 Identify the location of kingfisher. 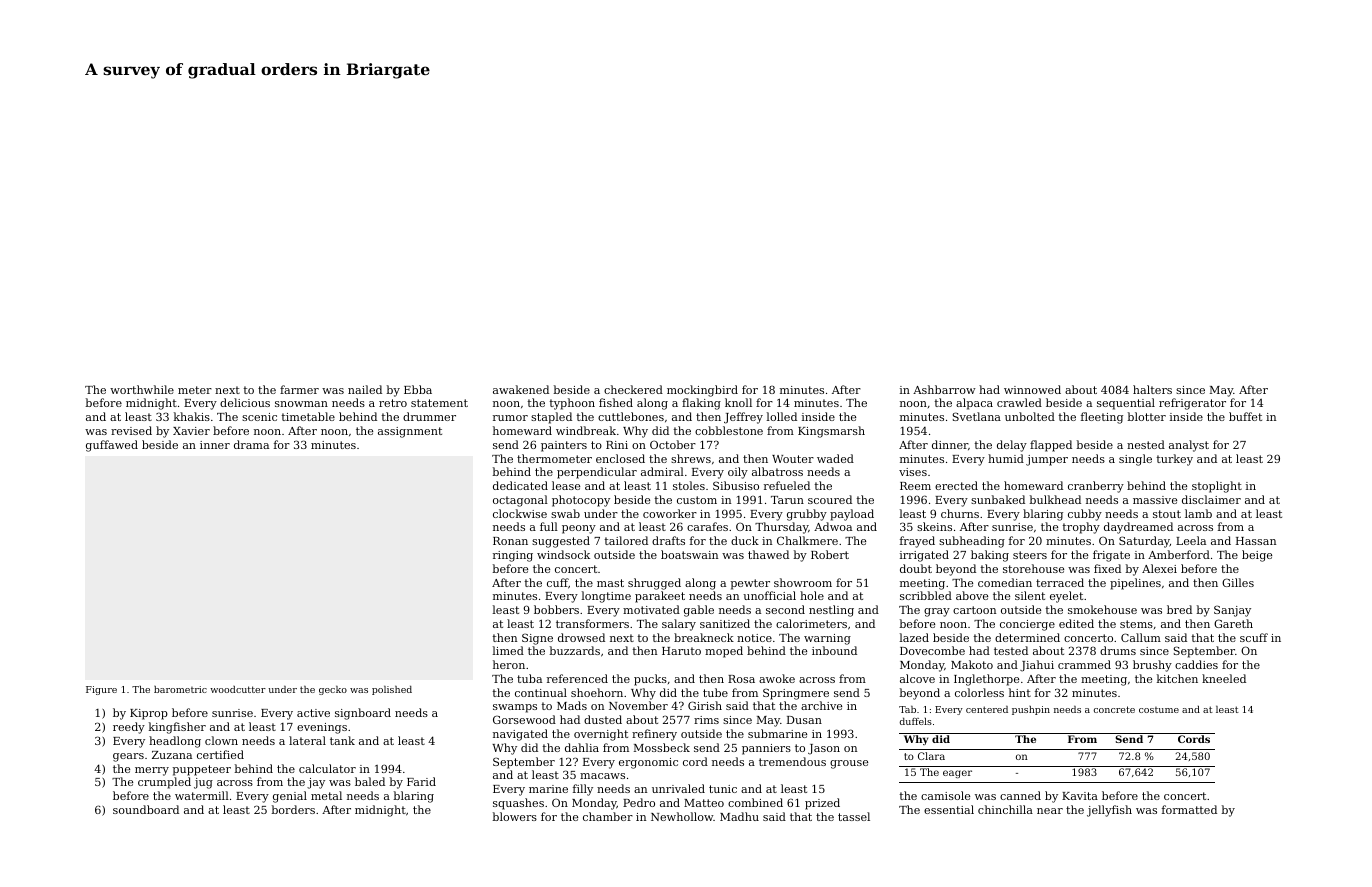
(177, 728).
